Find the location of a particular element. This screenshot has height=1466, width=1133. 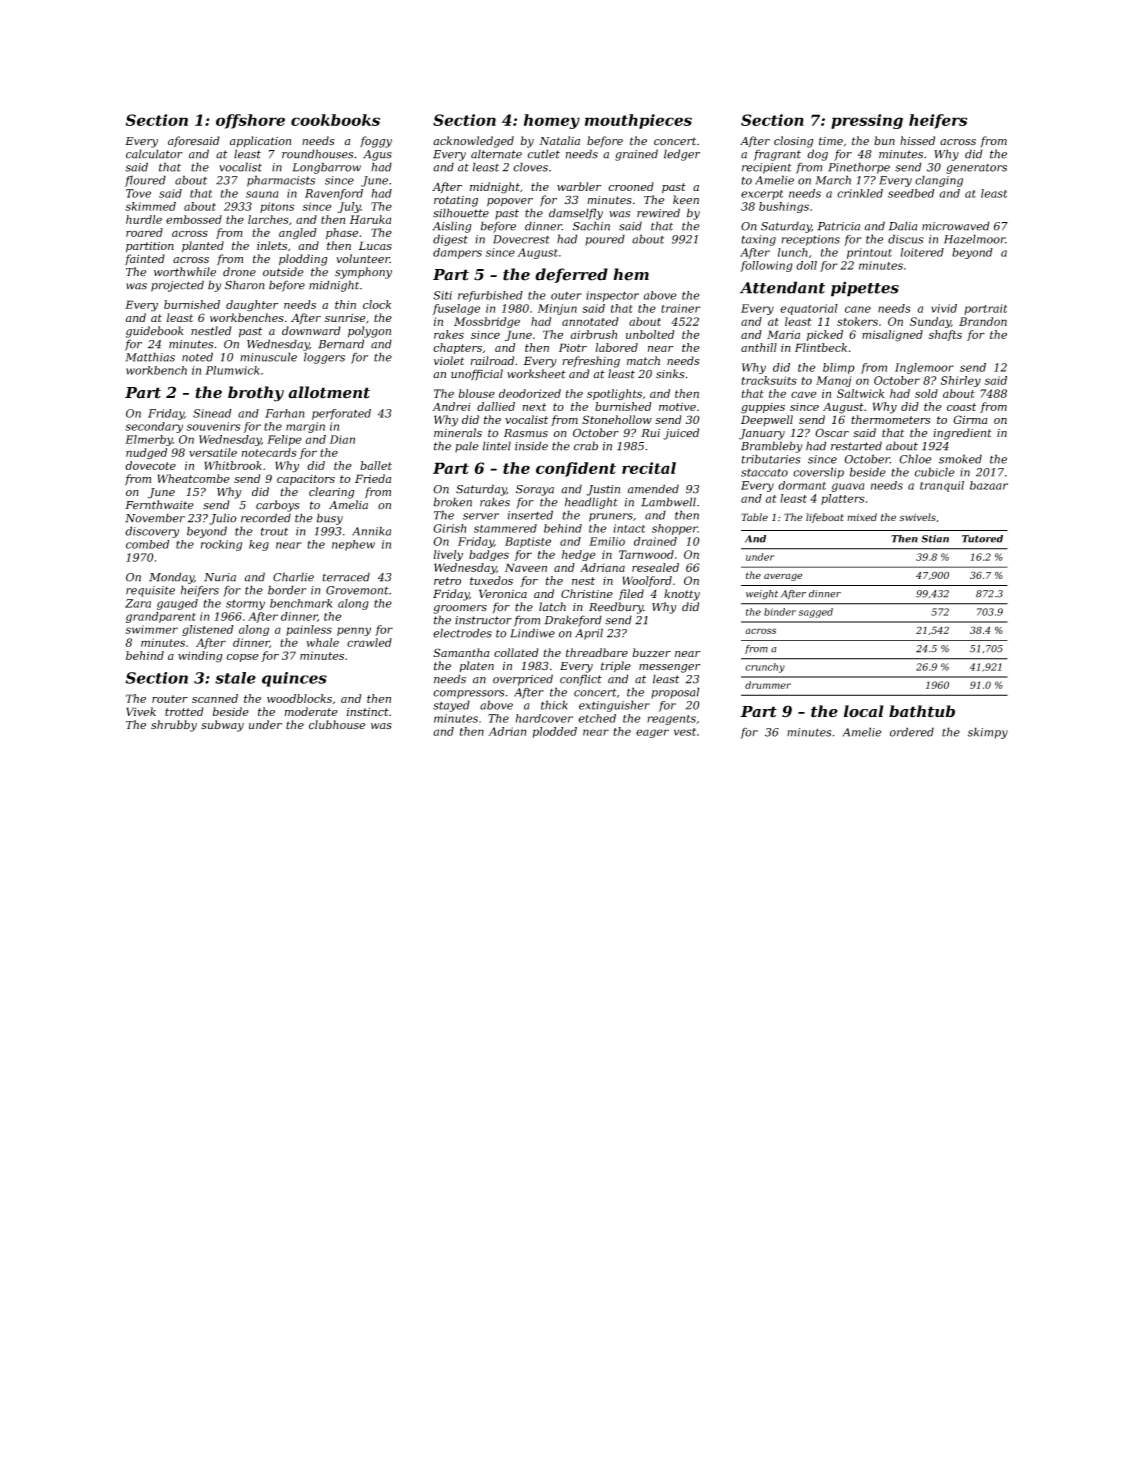

January is located at coordinates (762, 434).
